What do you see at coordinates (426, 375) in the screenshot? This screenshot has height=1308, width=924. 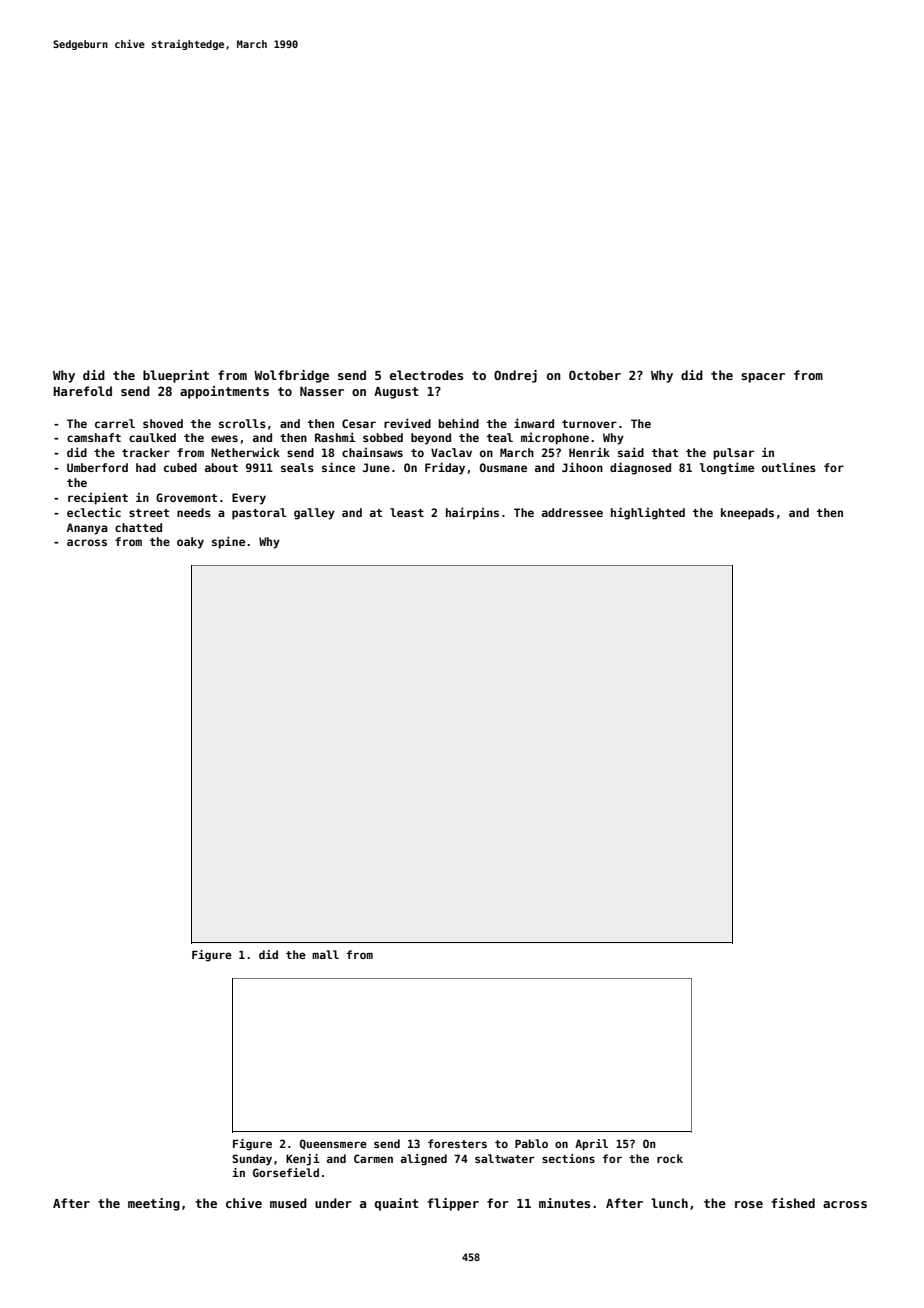 I see `electrodes` at bounding box center [426, 375].
